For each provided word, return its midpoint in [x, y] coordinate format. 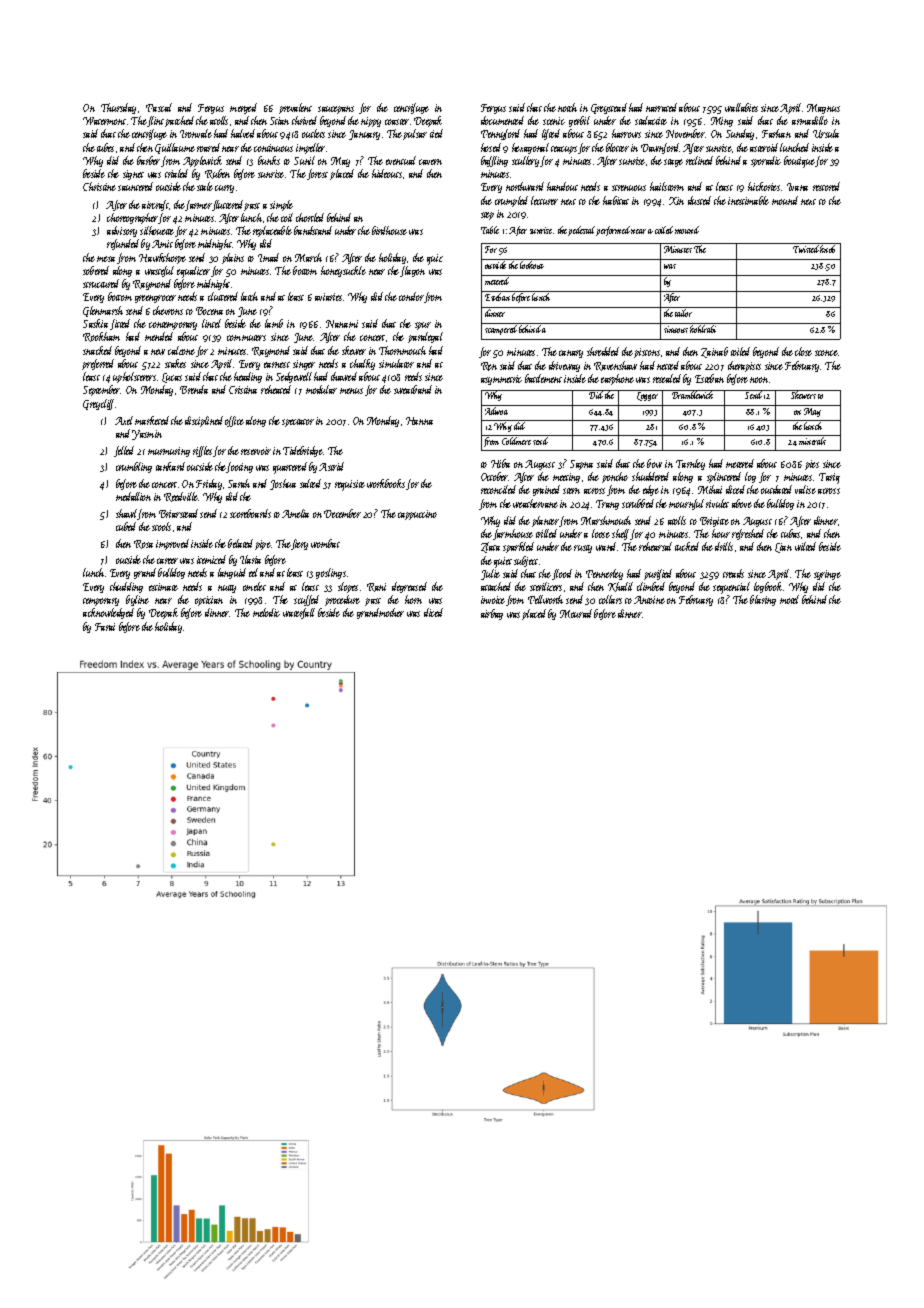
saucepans [336, 110]
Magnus [823, 109]
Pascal [159, 107]
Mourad [577, 613]
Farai [105, 627]
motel [789, 599]
